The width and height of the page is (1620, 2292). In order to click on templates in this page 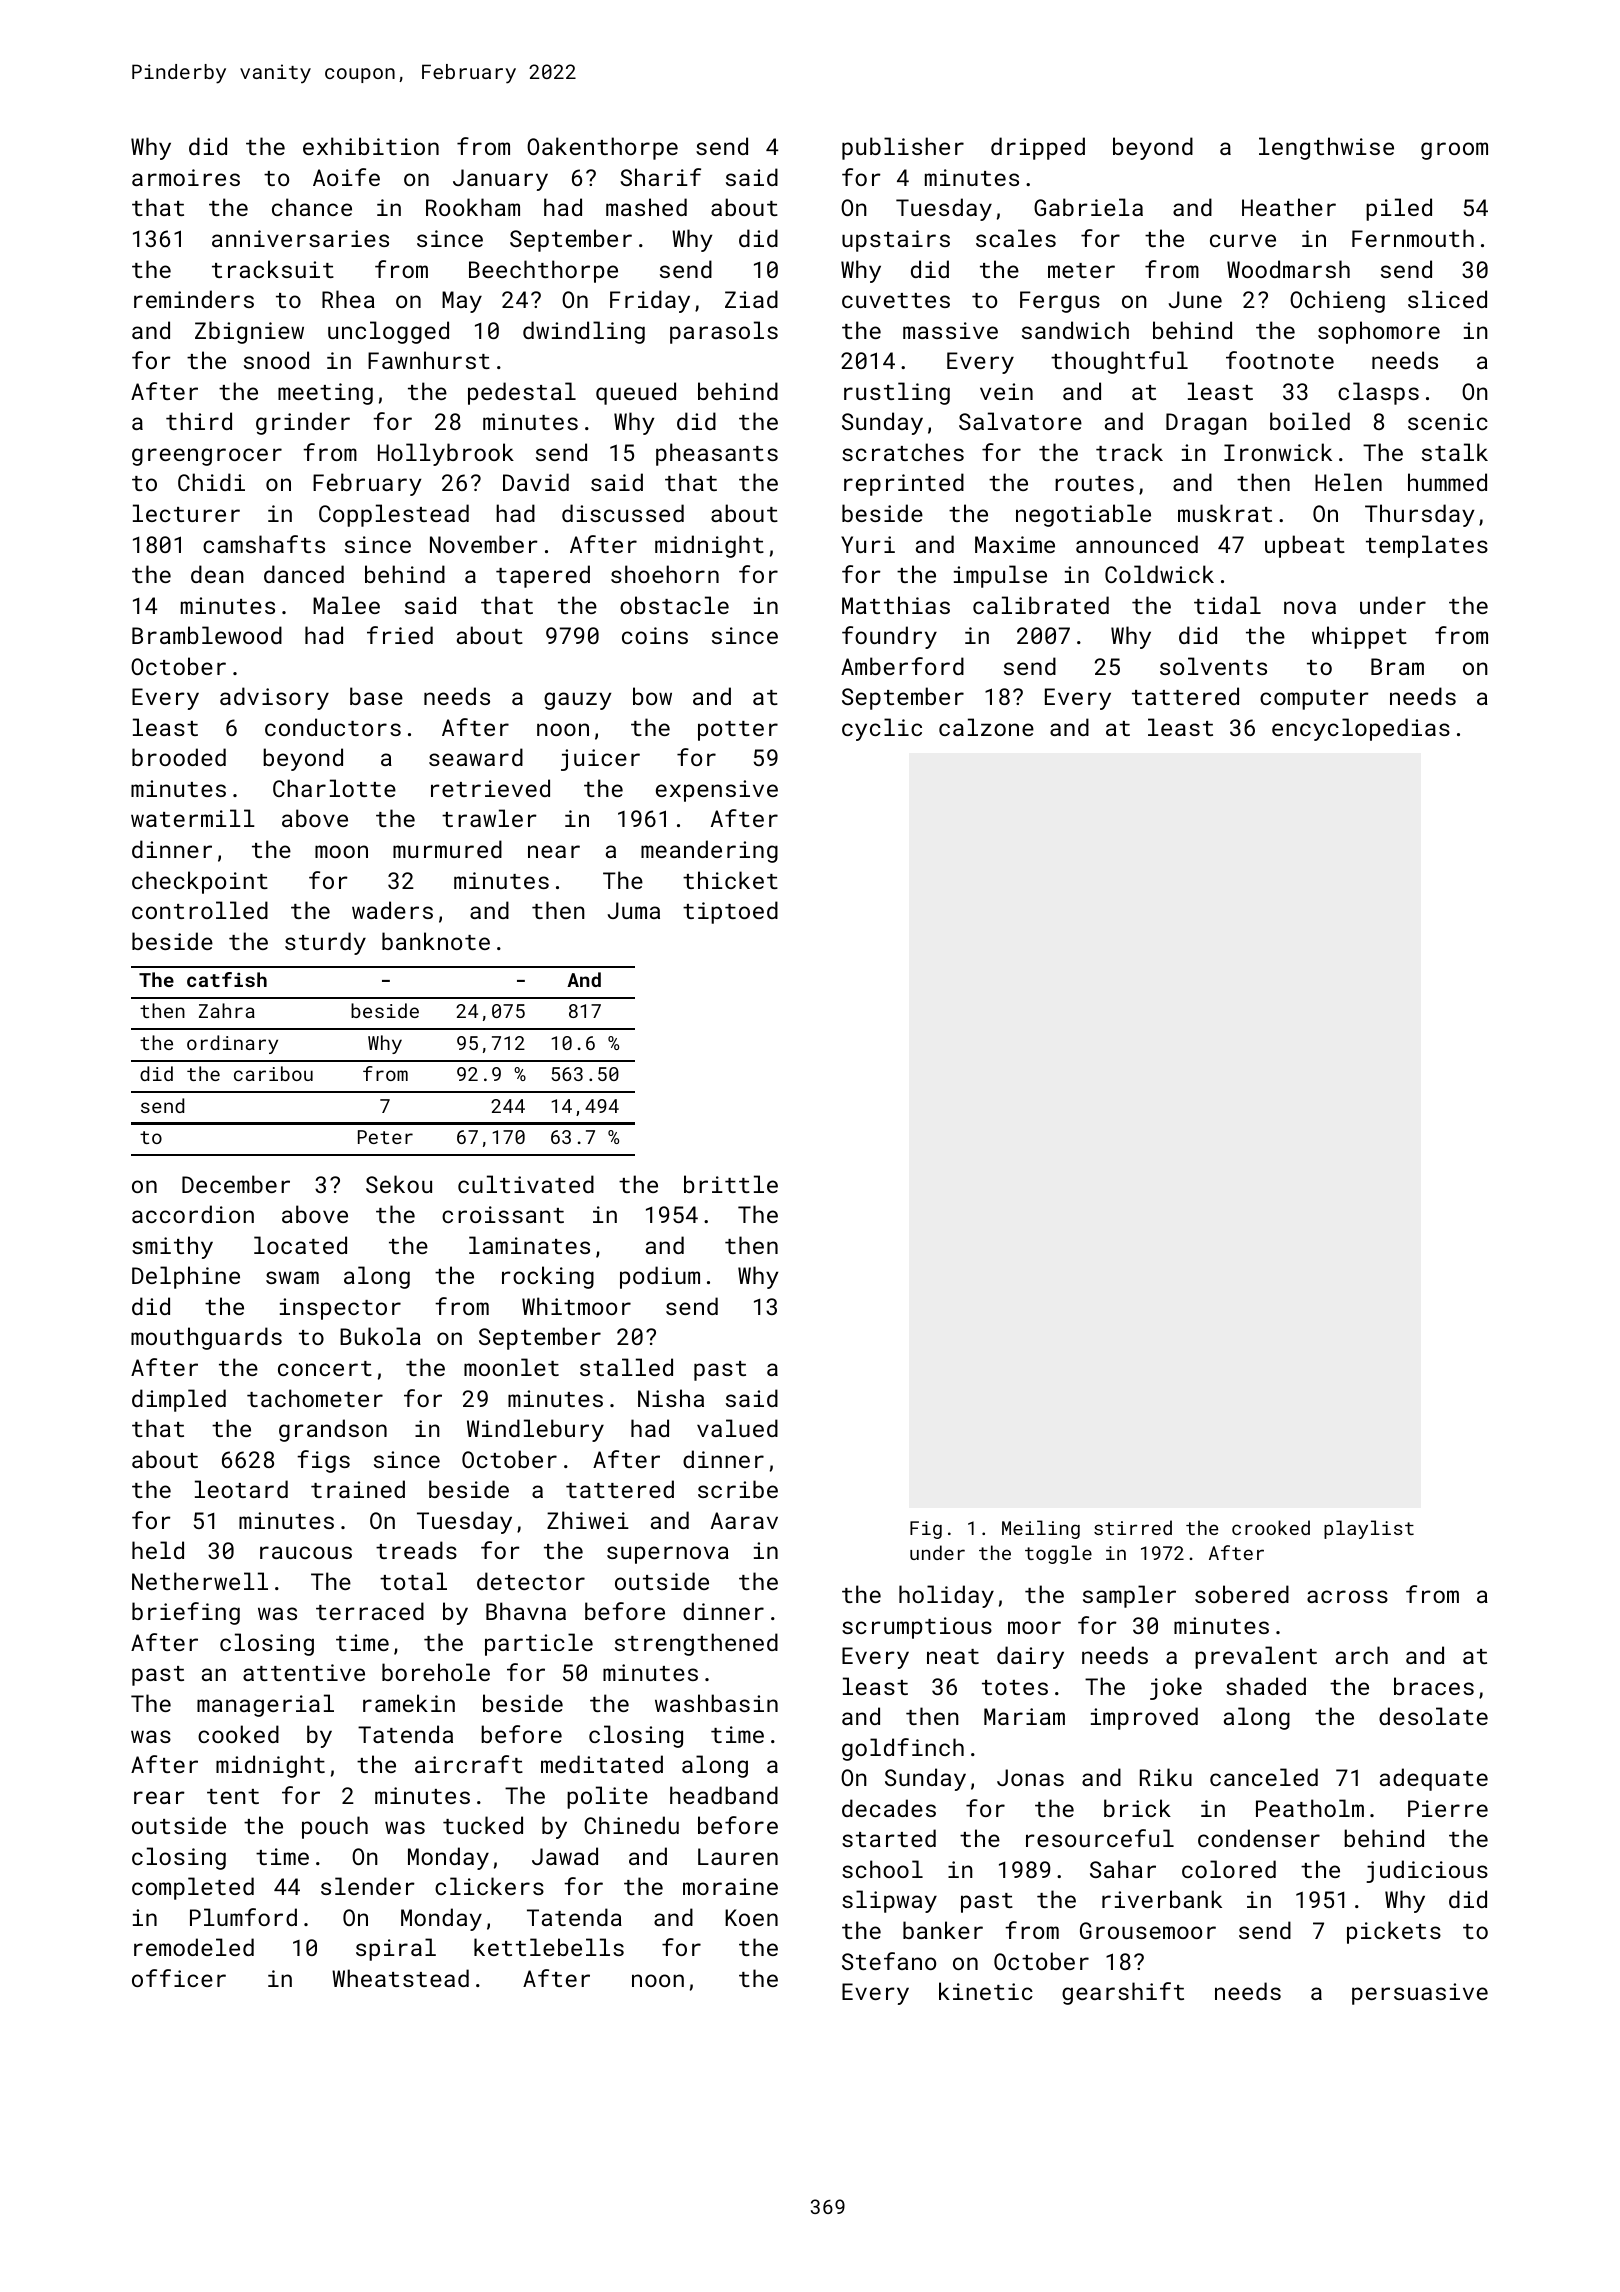, I will do `click(1427, 546)`.
